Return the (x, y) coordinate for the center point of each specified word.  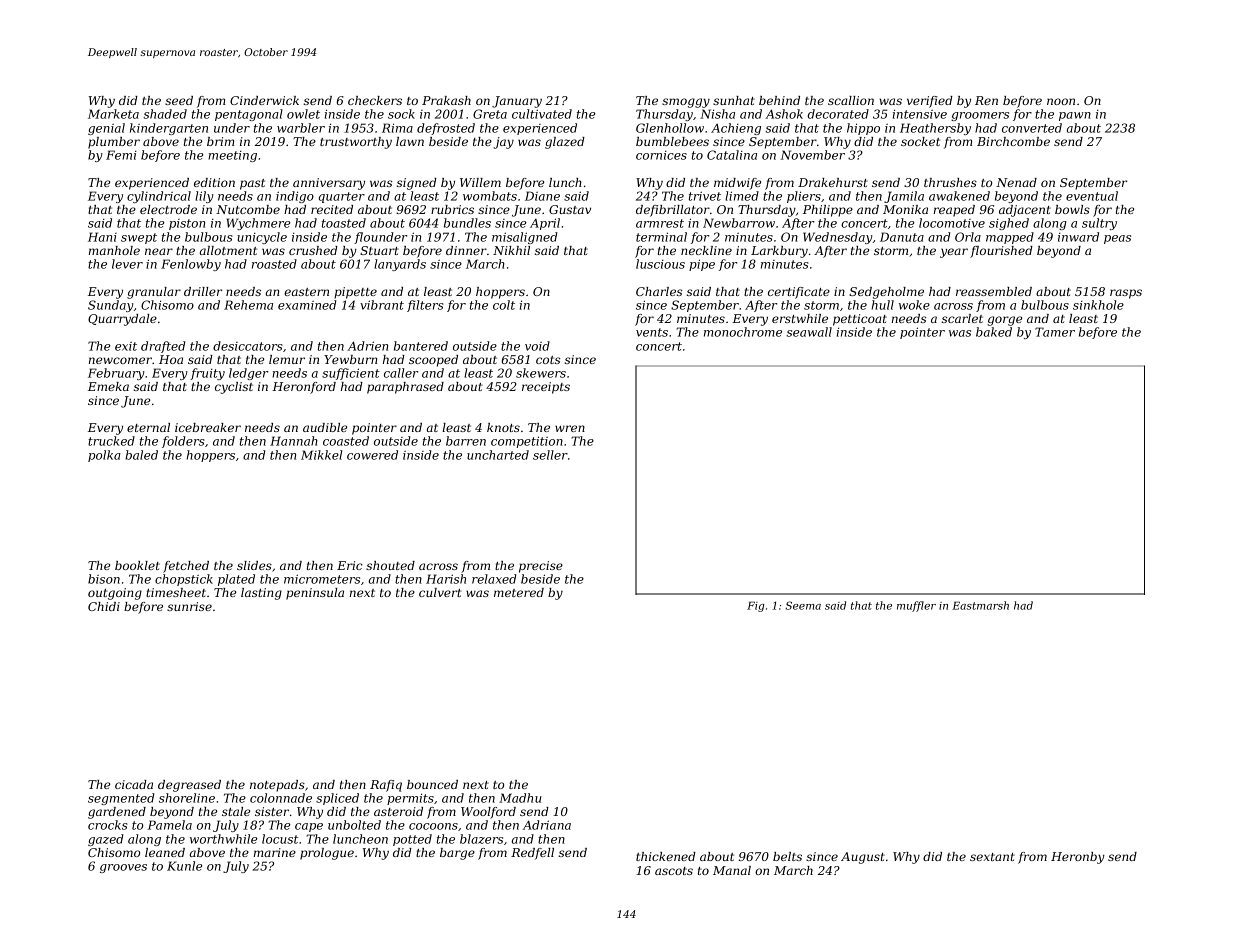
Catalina (732, 155)
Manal (732, 870)
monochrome (743, 332)
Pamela (170, 825)
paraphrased (405, 388)
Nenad (1016, 182)
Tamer (1055, 332)
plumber (114, 143)
